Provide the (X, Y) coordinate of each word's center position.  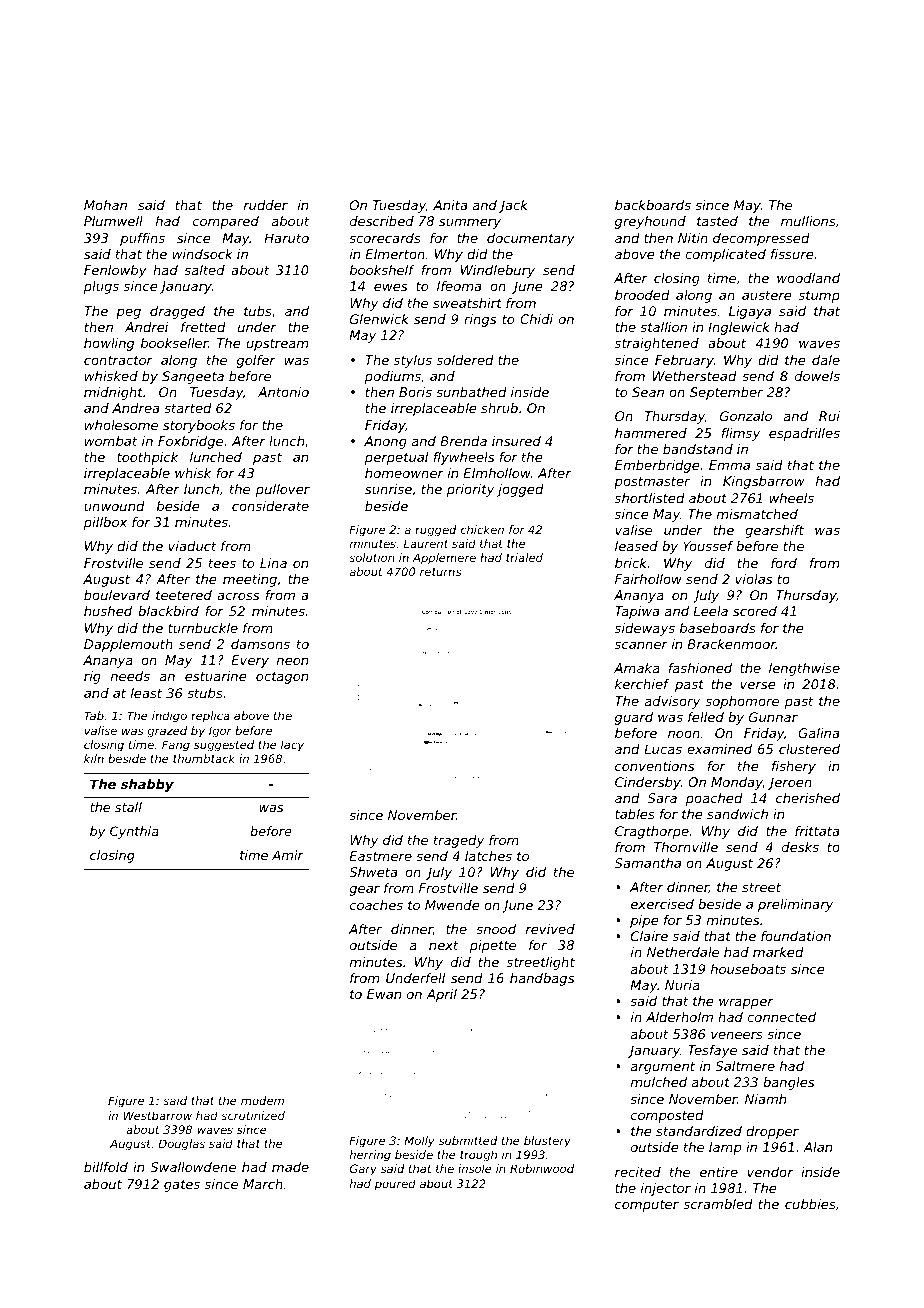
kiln (94, 758)
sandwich (737, 814)
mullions (808, 221)
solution (372, 557)
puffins (142, 239)
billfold (106, 1167)
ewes (390, 287)
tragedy (459, 841)
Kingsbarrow (763, 482)
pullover (283, 490)
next (444, 945)
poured (395, 1185)
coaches (376, 905)
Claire (649, 936)
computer (647, 1205)
